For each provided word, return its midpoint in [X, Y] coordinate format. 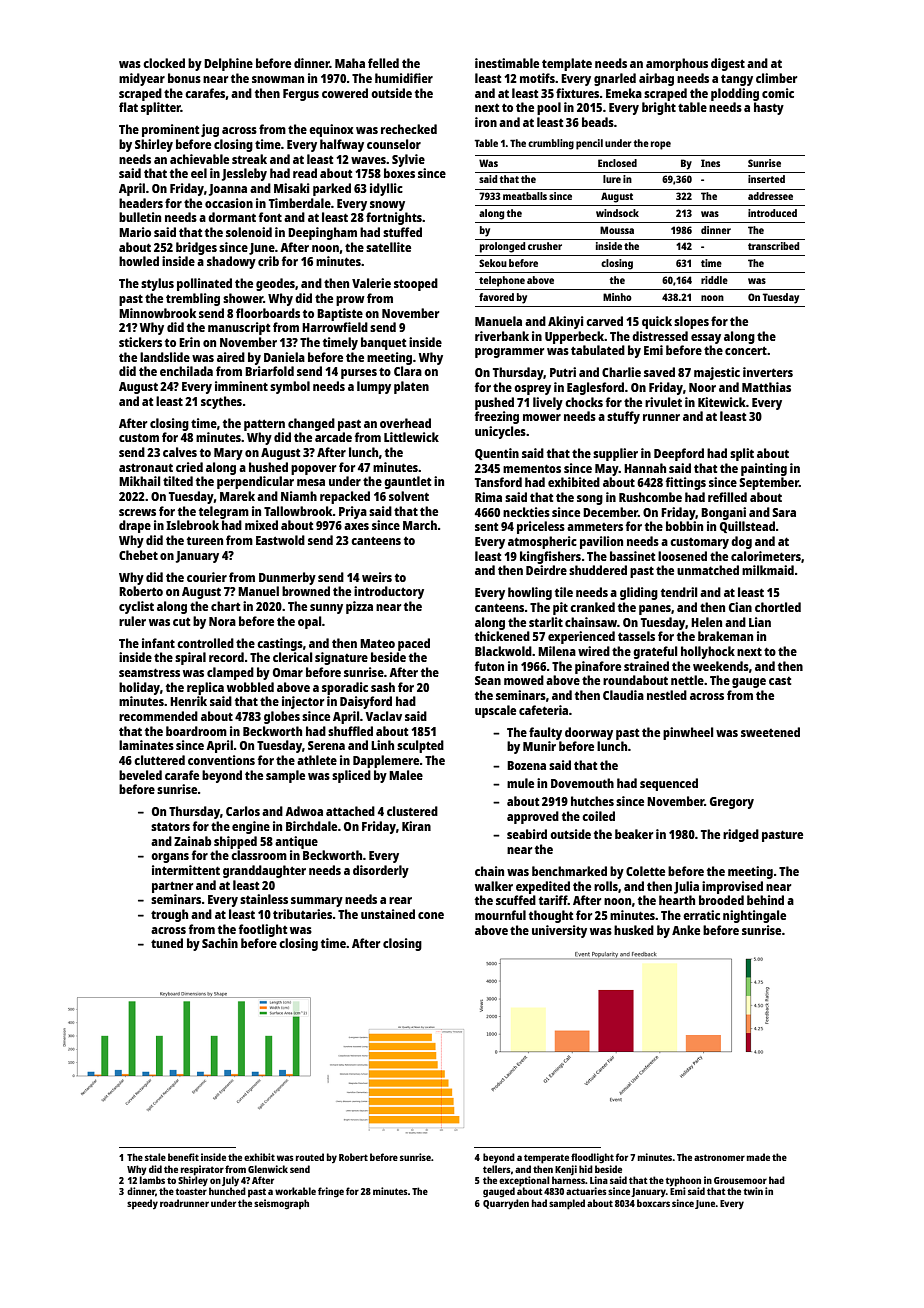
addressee [770, 196]
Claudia [623, 695]
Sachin [220, 943]
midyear [142, 79]
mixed [261, 525]
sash [383, 687]
